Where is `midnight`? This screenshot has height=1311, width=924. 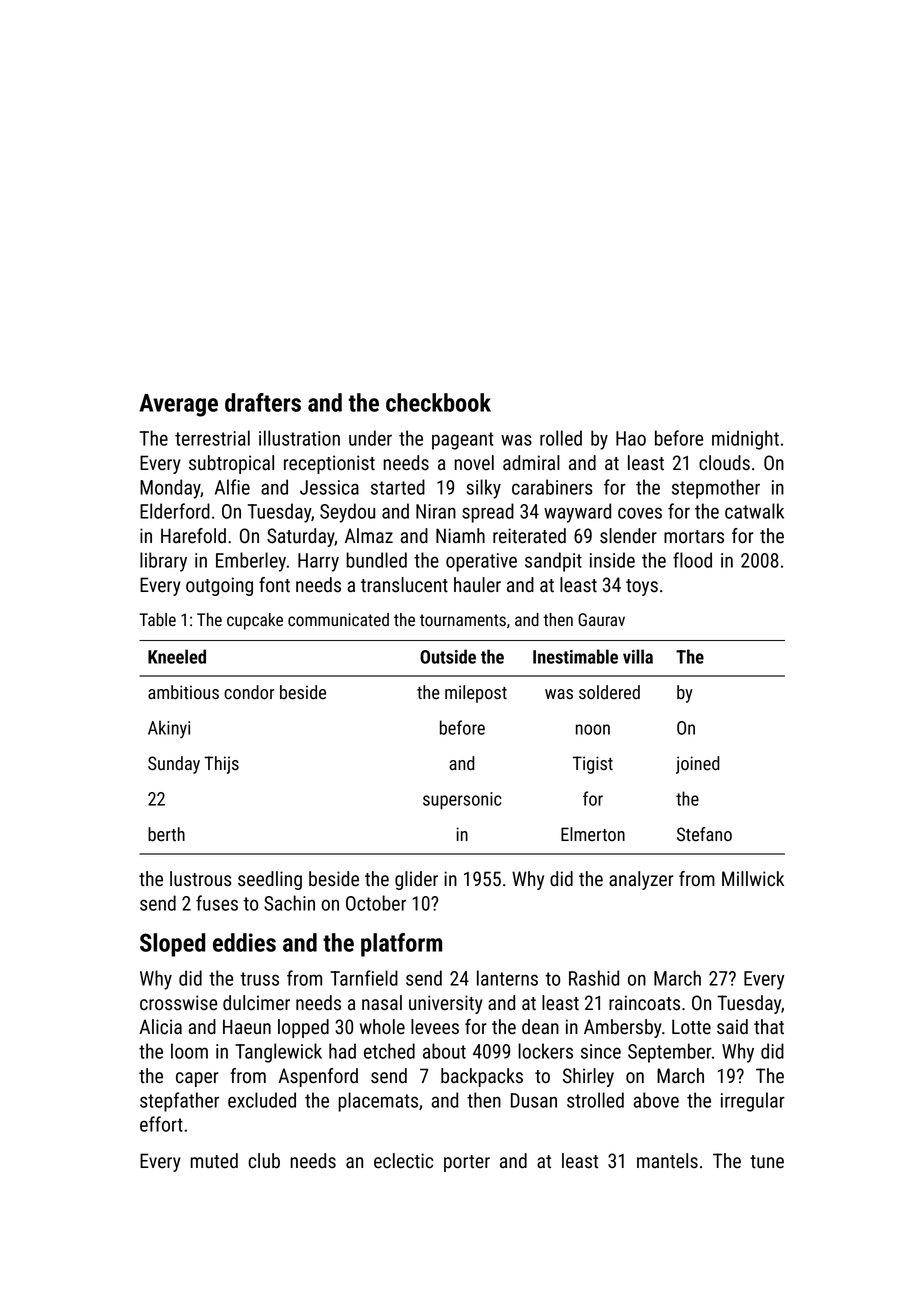 midnight is located at coordinates (745, 440).
